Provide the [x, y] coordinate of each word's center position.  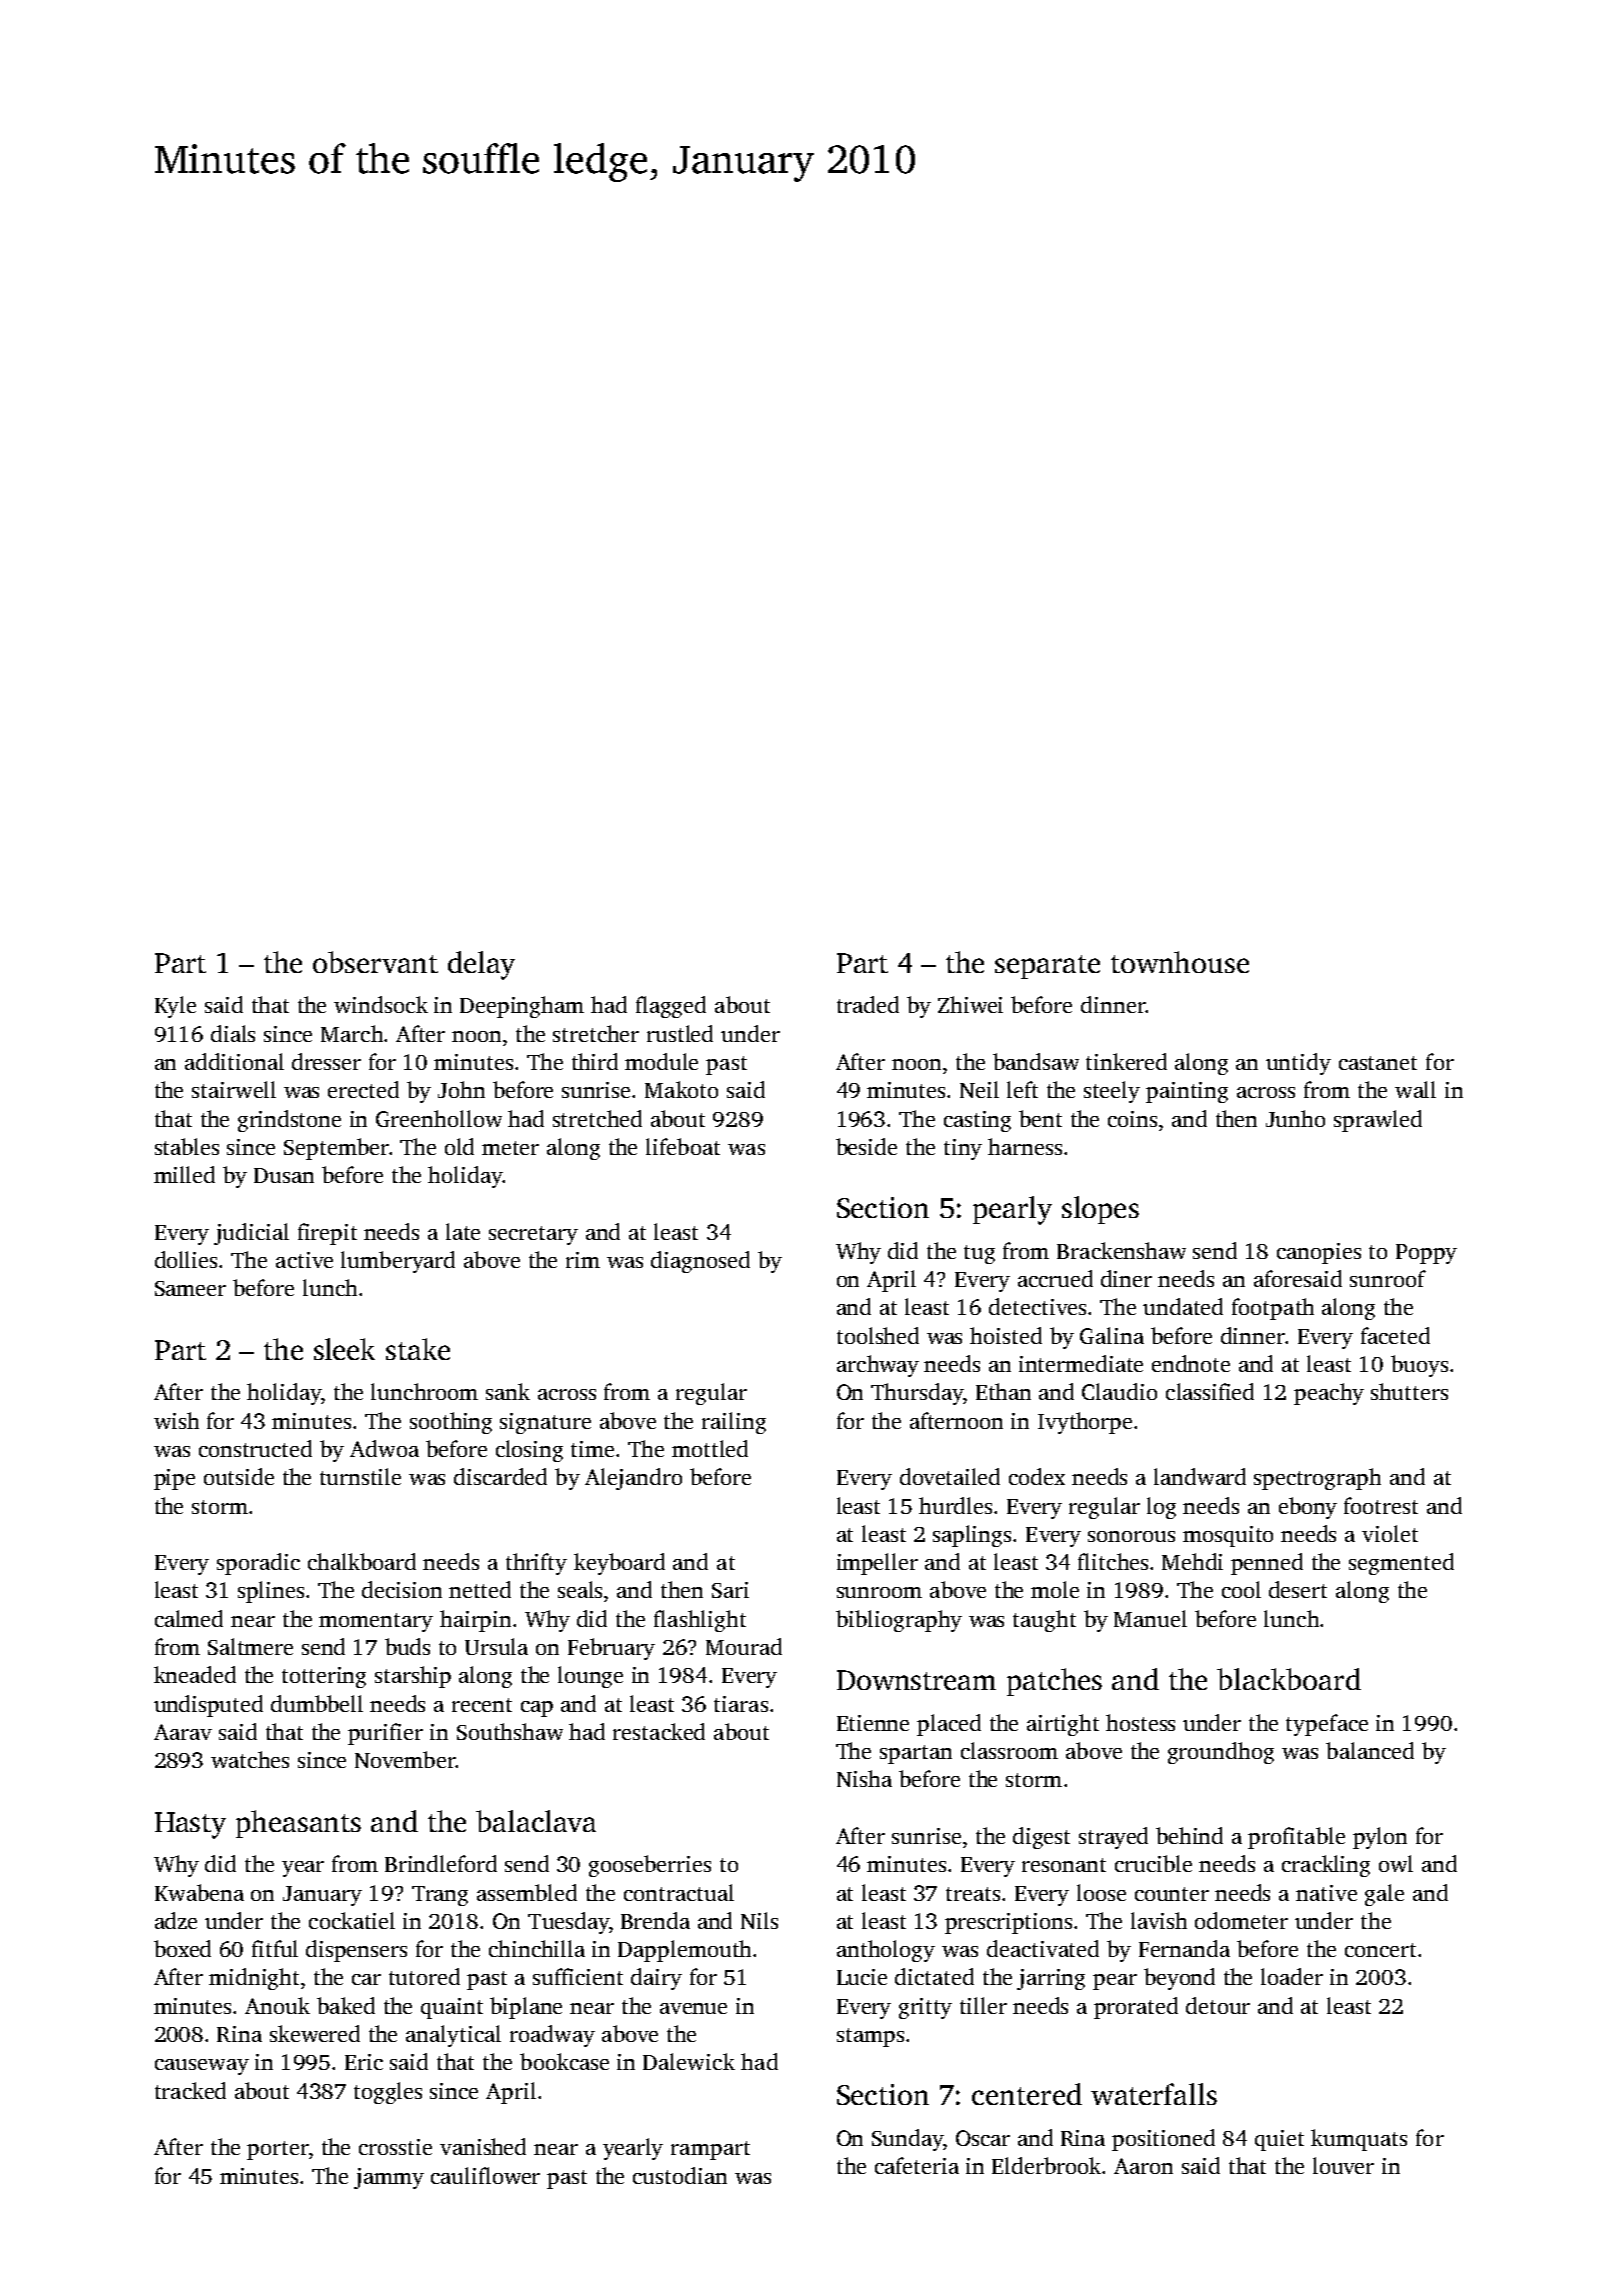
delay [481, 965]
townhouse [1180, 962]
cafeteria [917, 2165]
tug [979, 1254]
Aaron [1143, 2166]
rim [583, 1260]
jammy [389, 2178]
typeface [1327, 1725]
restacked [659, 1731]
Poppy [1426, 1254]
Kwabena [199, 1892]
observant [375, 962]
